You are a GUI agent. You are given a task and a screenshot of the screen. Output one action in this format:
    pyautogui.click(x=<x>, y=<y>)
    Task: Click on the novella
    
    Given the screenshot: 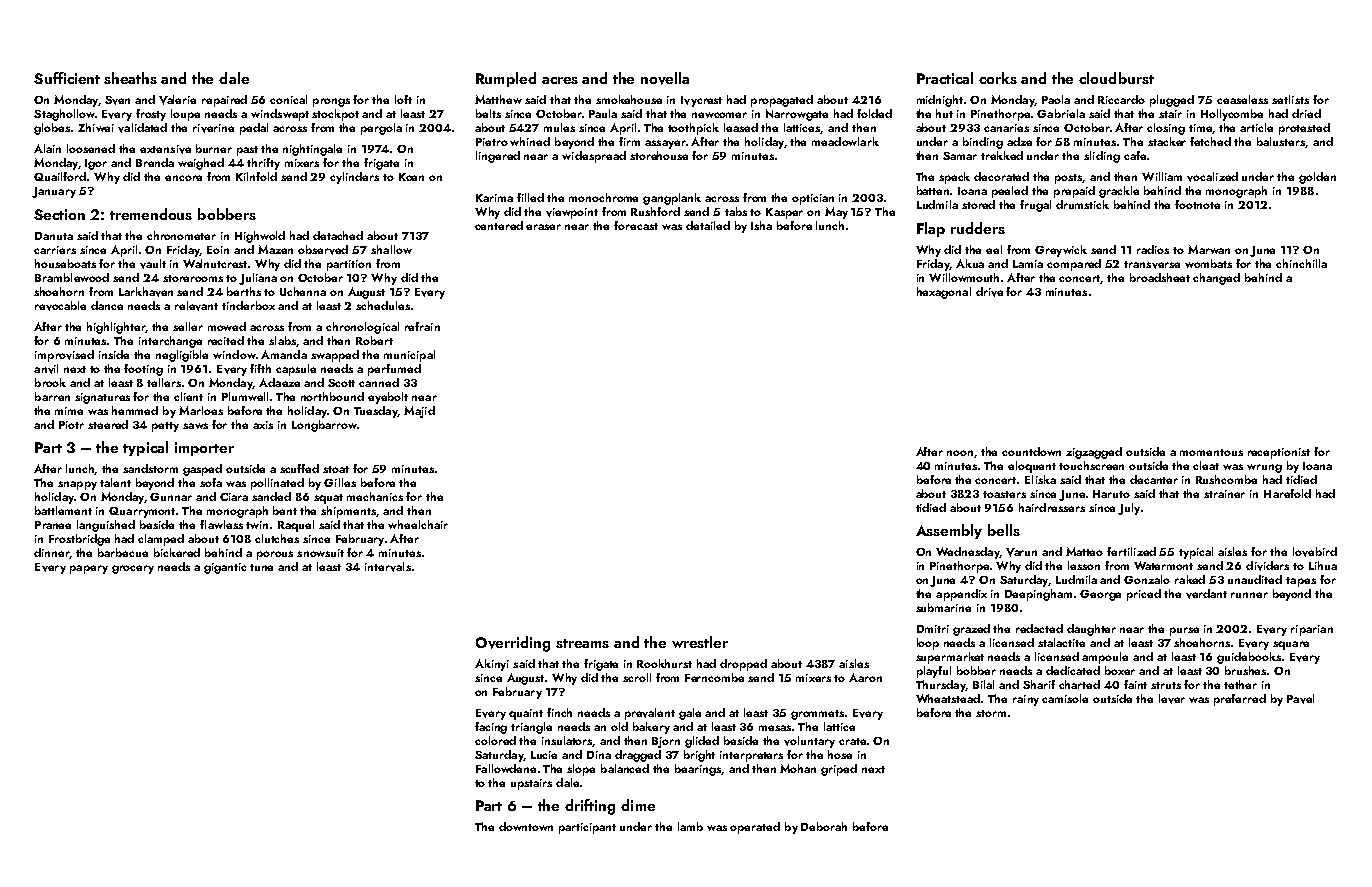 What is the action you would take?
    pyautogui.click(x=665, y=78)
